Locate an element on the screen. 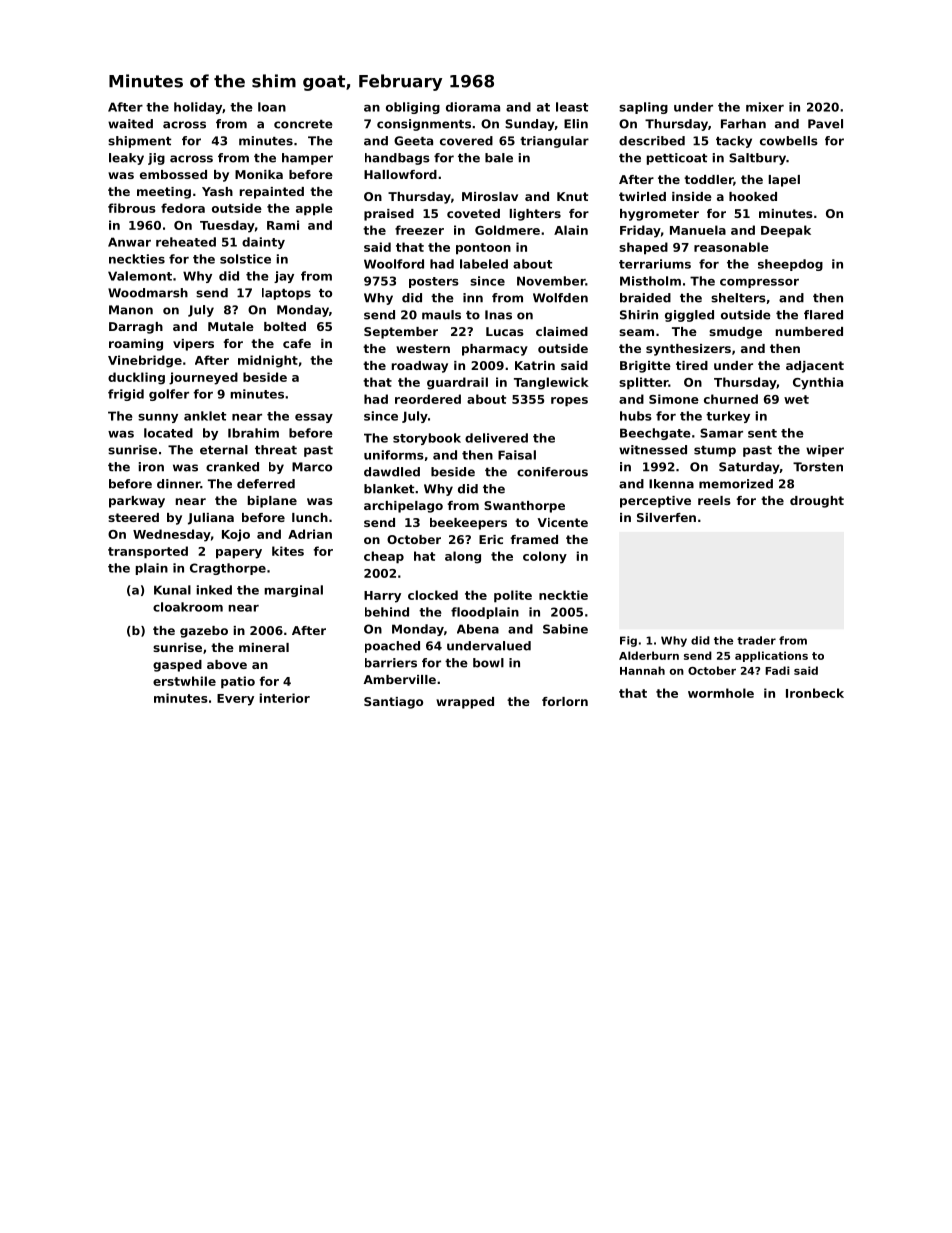 This screenshot has width=952, height=1233. lapel is located at coordinates (784, 181).
